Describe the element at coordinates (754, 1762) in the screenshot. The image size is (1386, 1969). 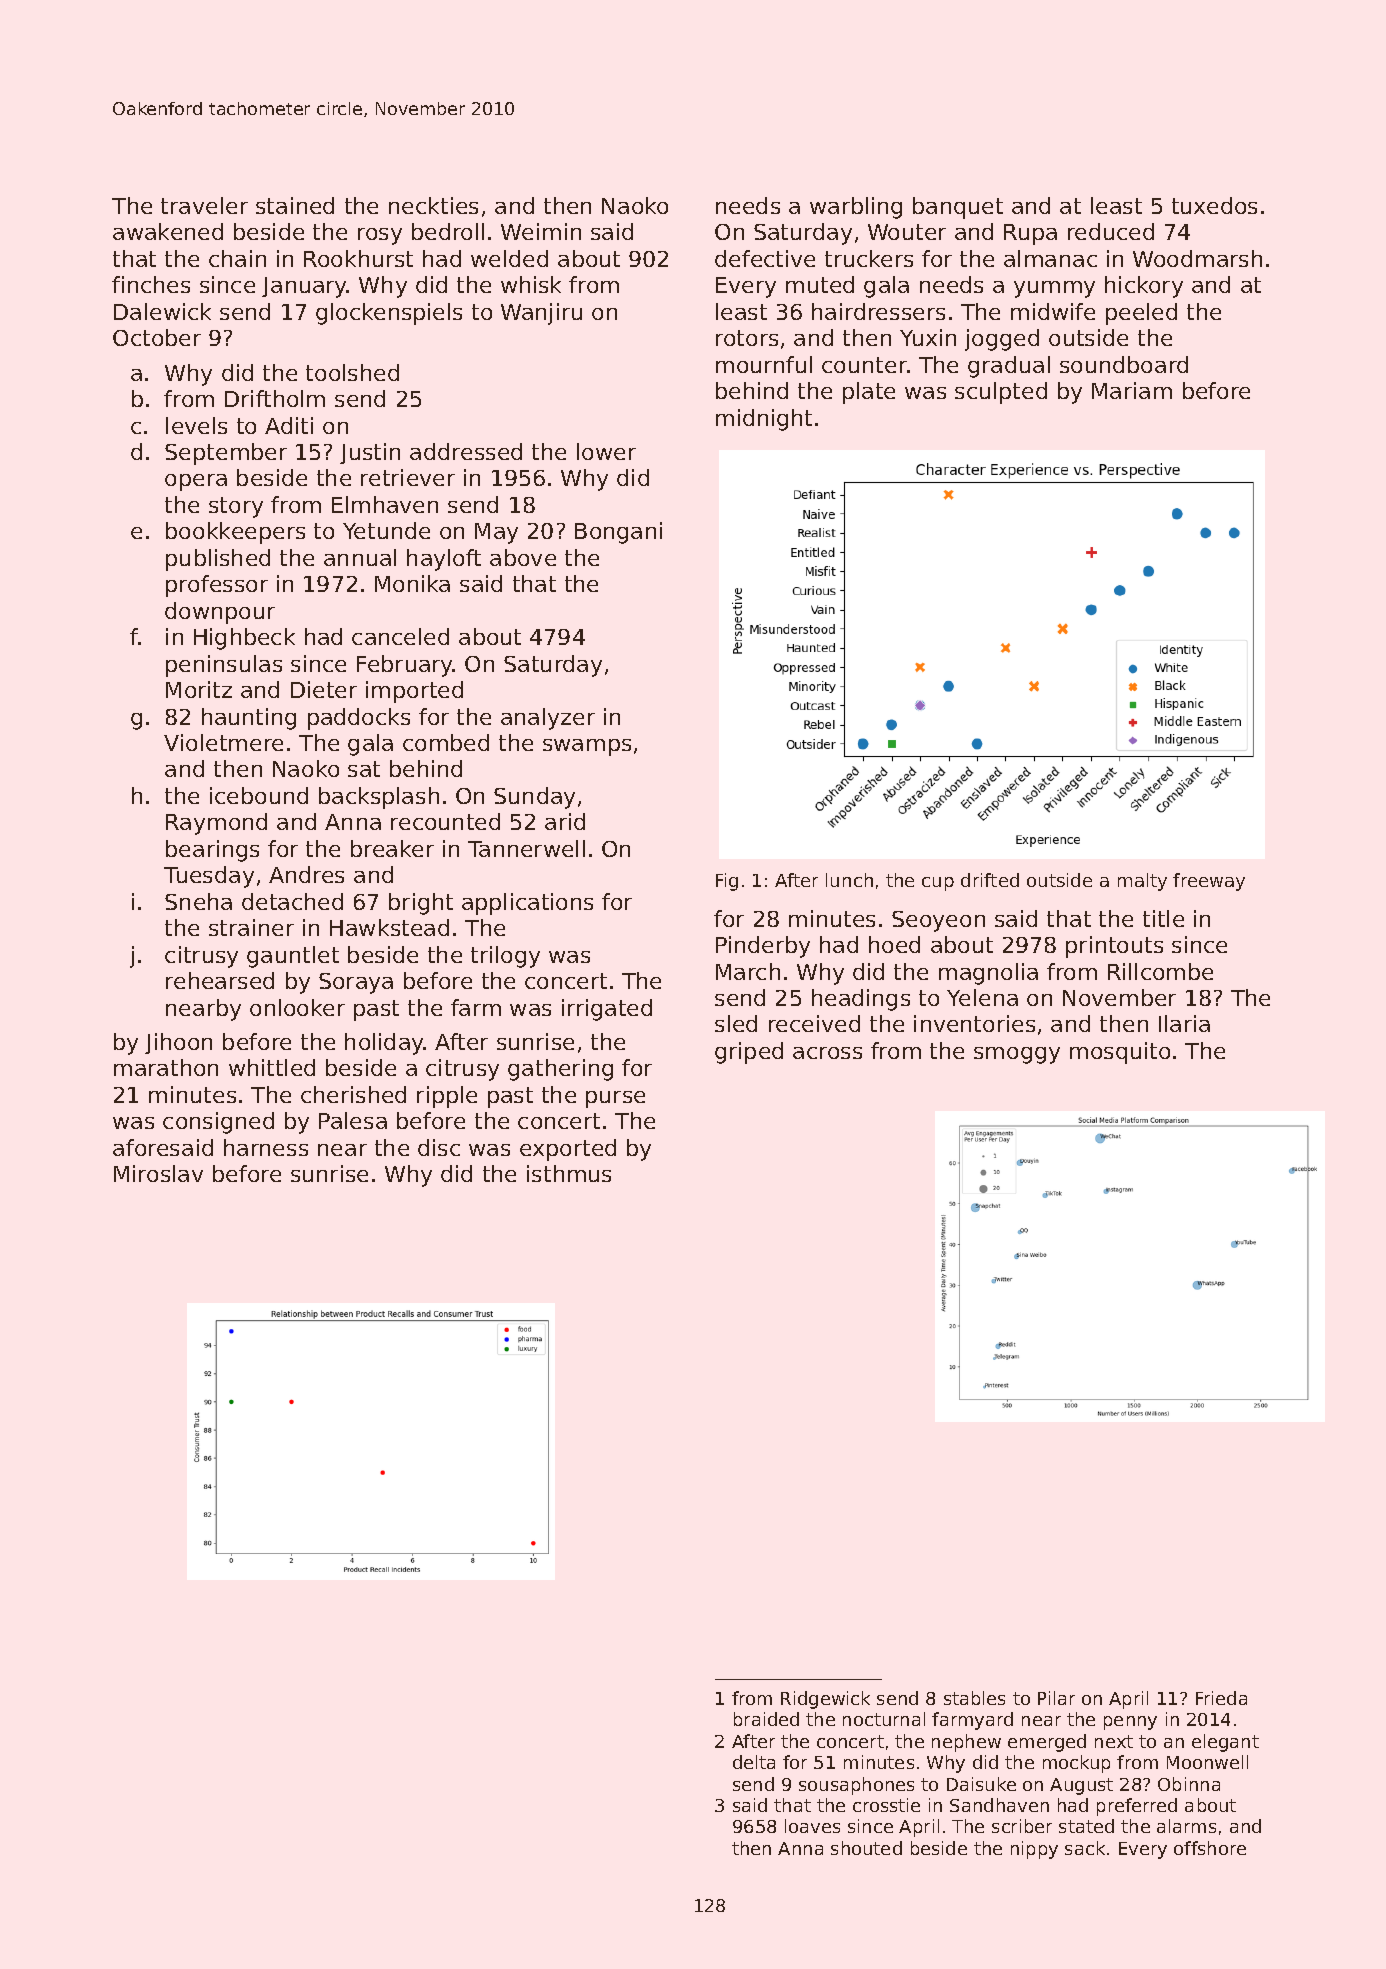
I see `delta` at that location.
